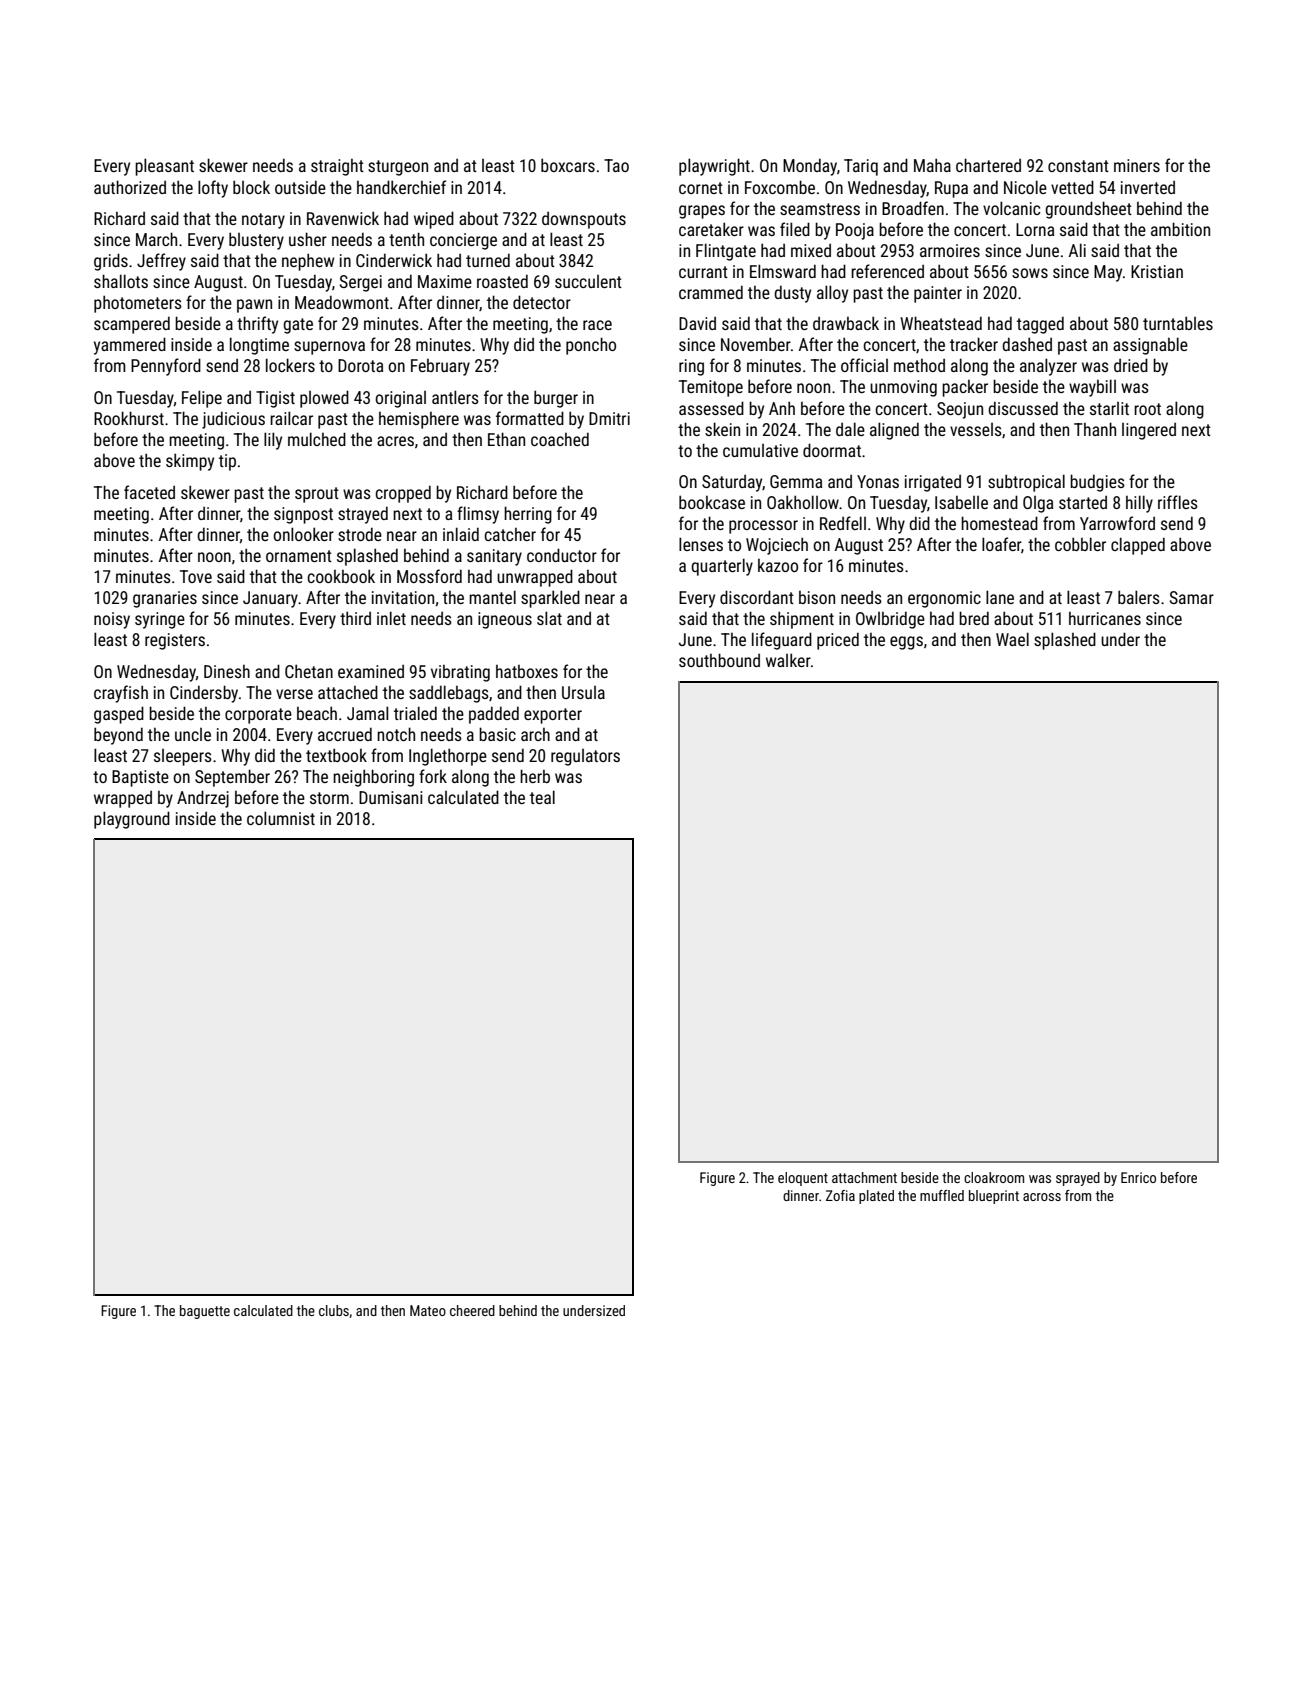  Describe the element at coordinates (1012, 639) in the page. I see `Wael` at that location.
